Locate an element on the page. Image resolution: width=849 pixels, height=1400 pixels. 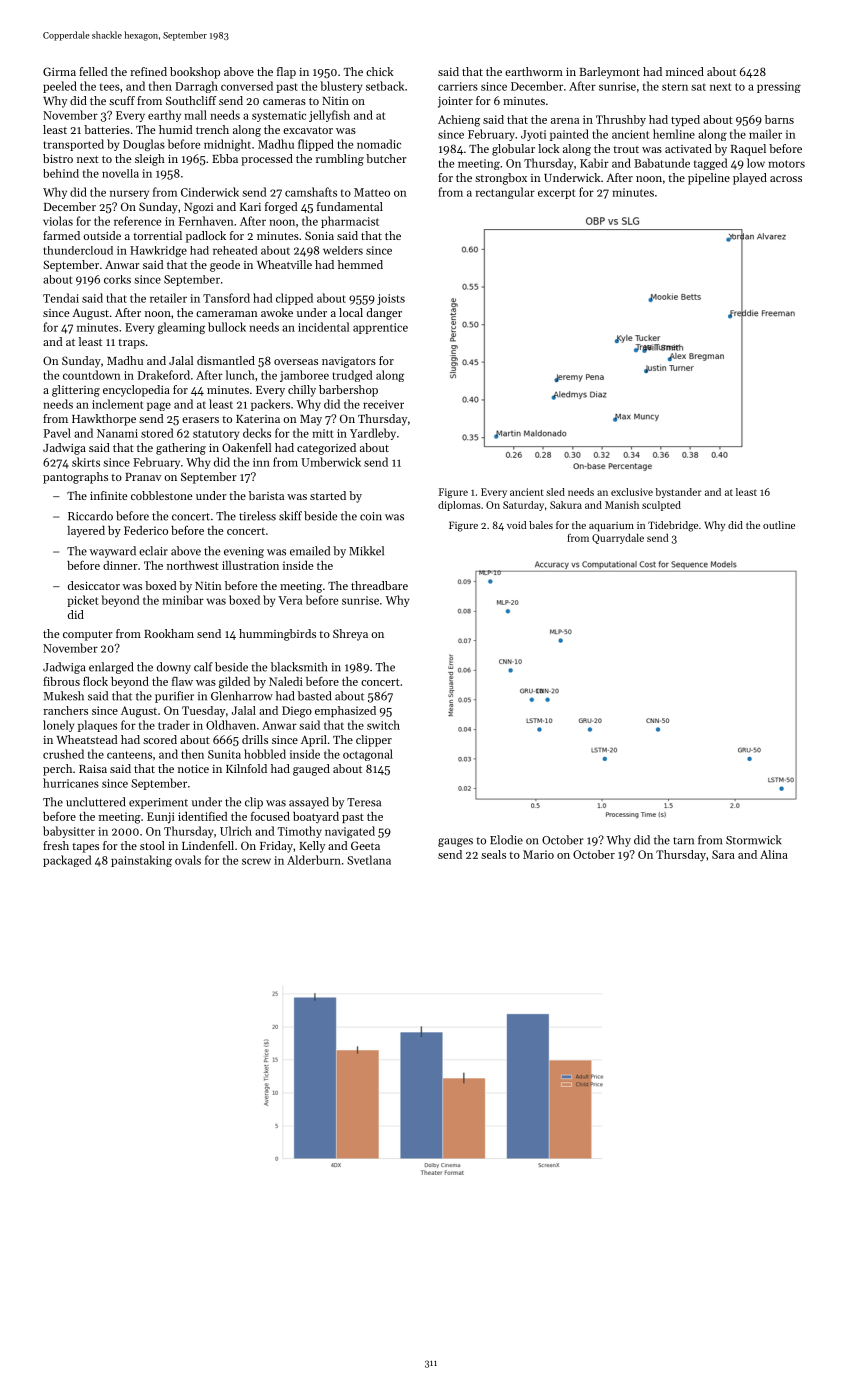
hemline is located at coordinates (674, 134).
